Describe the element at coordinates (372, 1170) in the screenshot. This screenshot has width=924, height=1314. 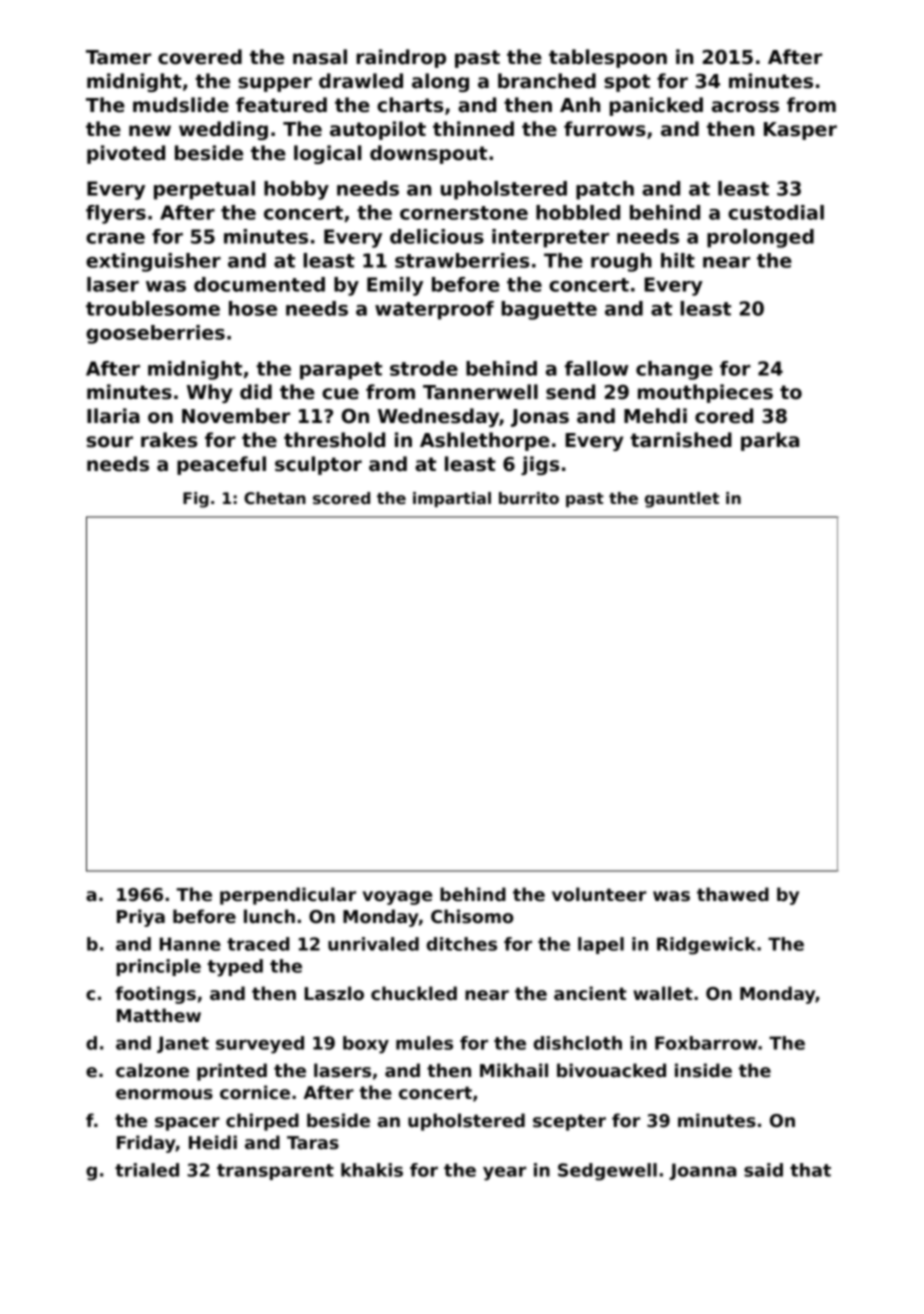
I see `khakis` at that location.
